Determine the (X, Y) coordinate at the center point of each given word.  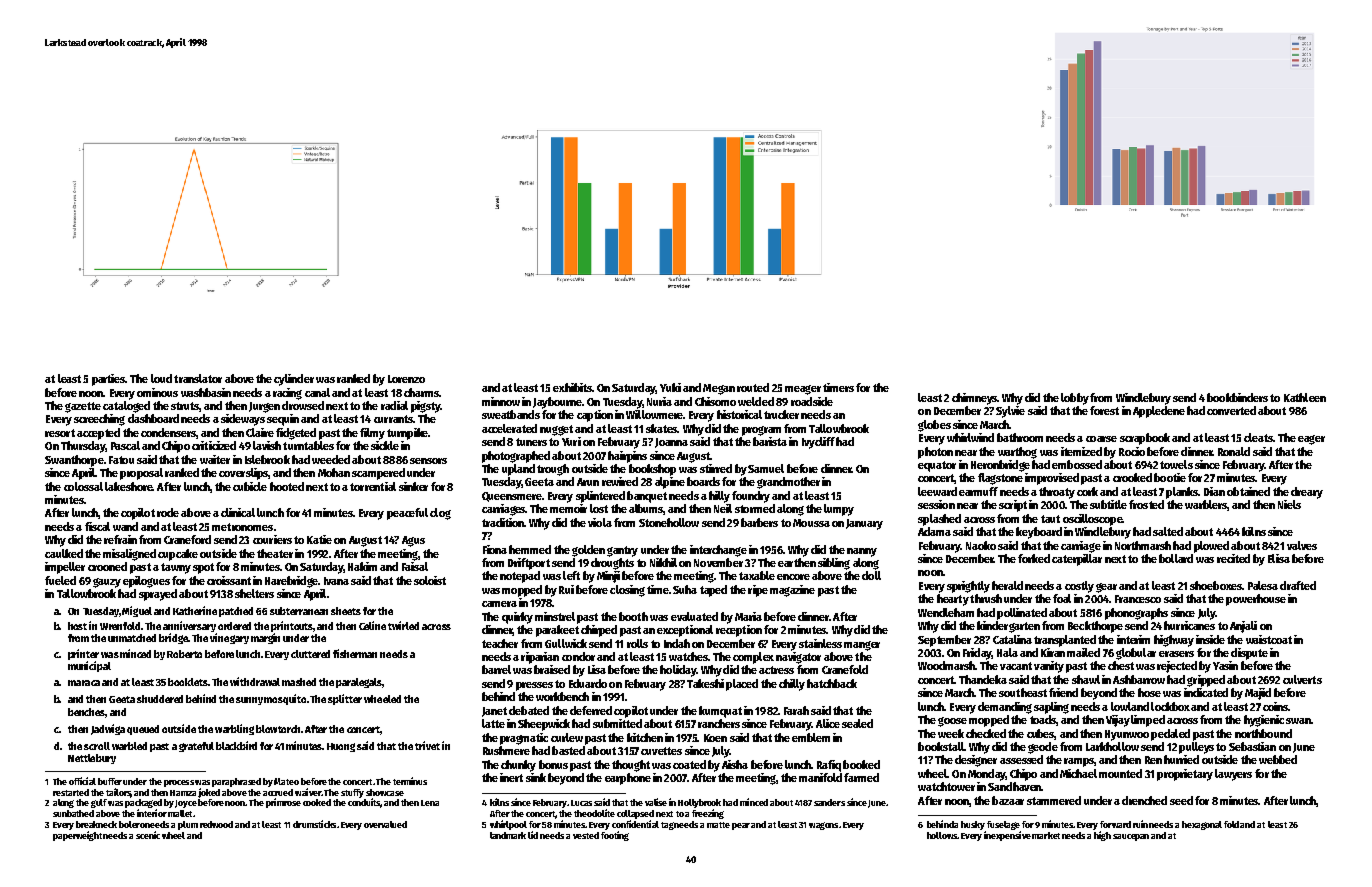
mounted (1120, 773)
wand (125, 526)
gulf (99, 803)
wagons (823, 826)
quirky (517, 618)
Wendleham (946, 612)
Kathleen (1305, 397)
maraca (84, 683)
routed (753, 387)
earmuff (978, 491)
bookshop (652, 470)
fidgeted (296, 434)
